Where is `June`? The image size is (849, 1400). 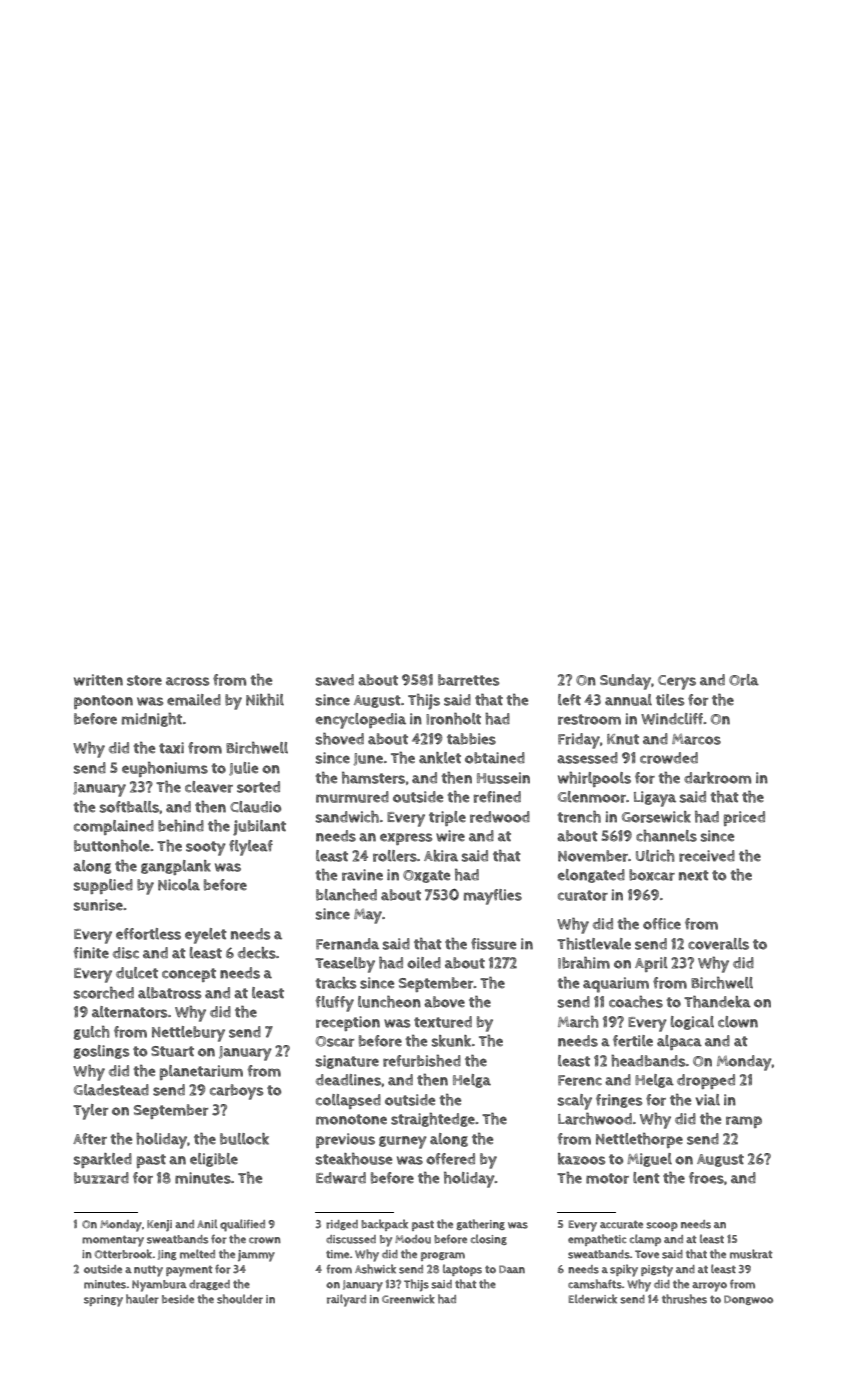
June is located at coordinates (368, 759).
